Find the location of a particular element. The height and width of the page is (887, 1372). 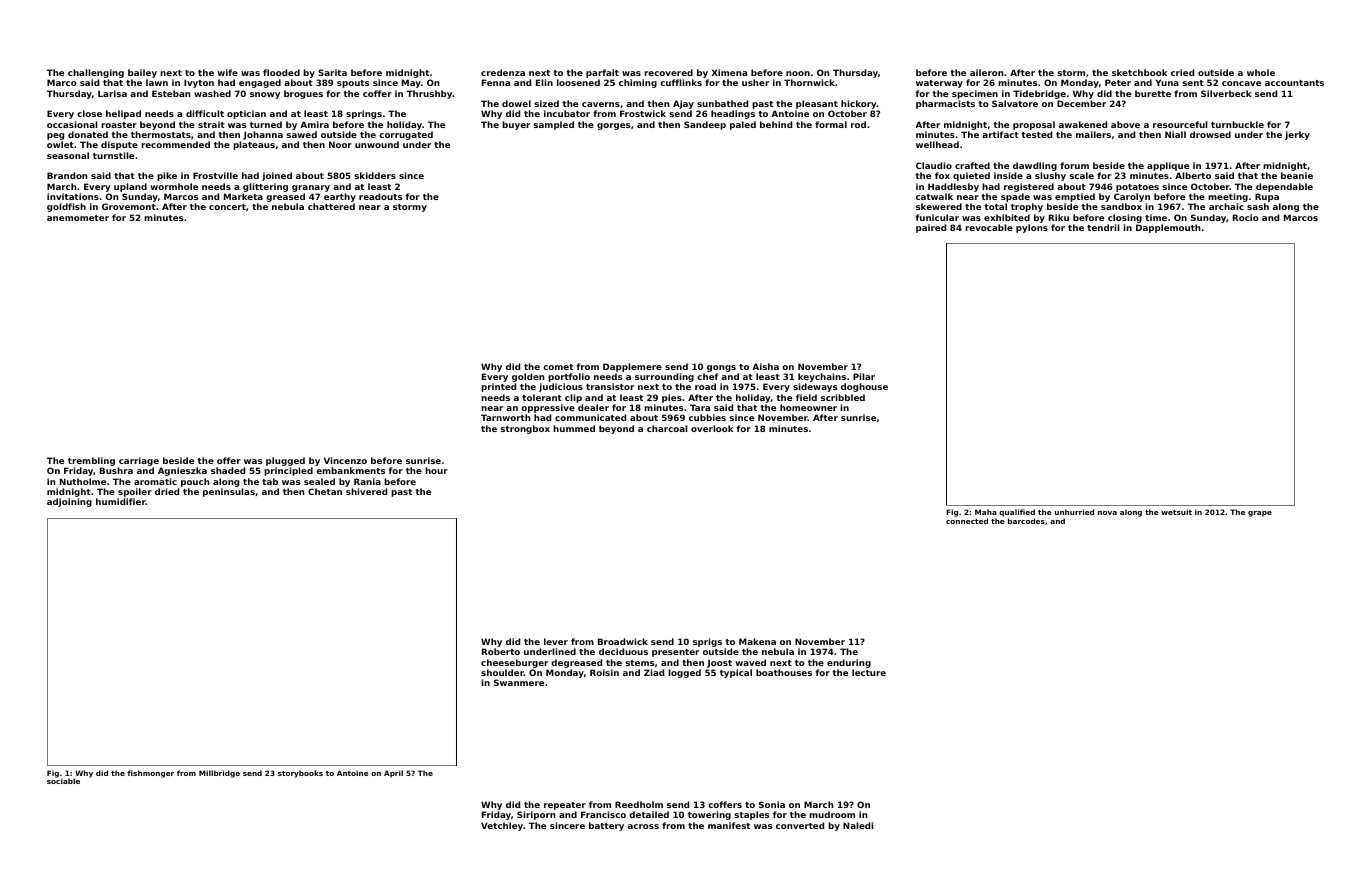

Swanmere is located at coordinates (519, 682).
